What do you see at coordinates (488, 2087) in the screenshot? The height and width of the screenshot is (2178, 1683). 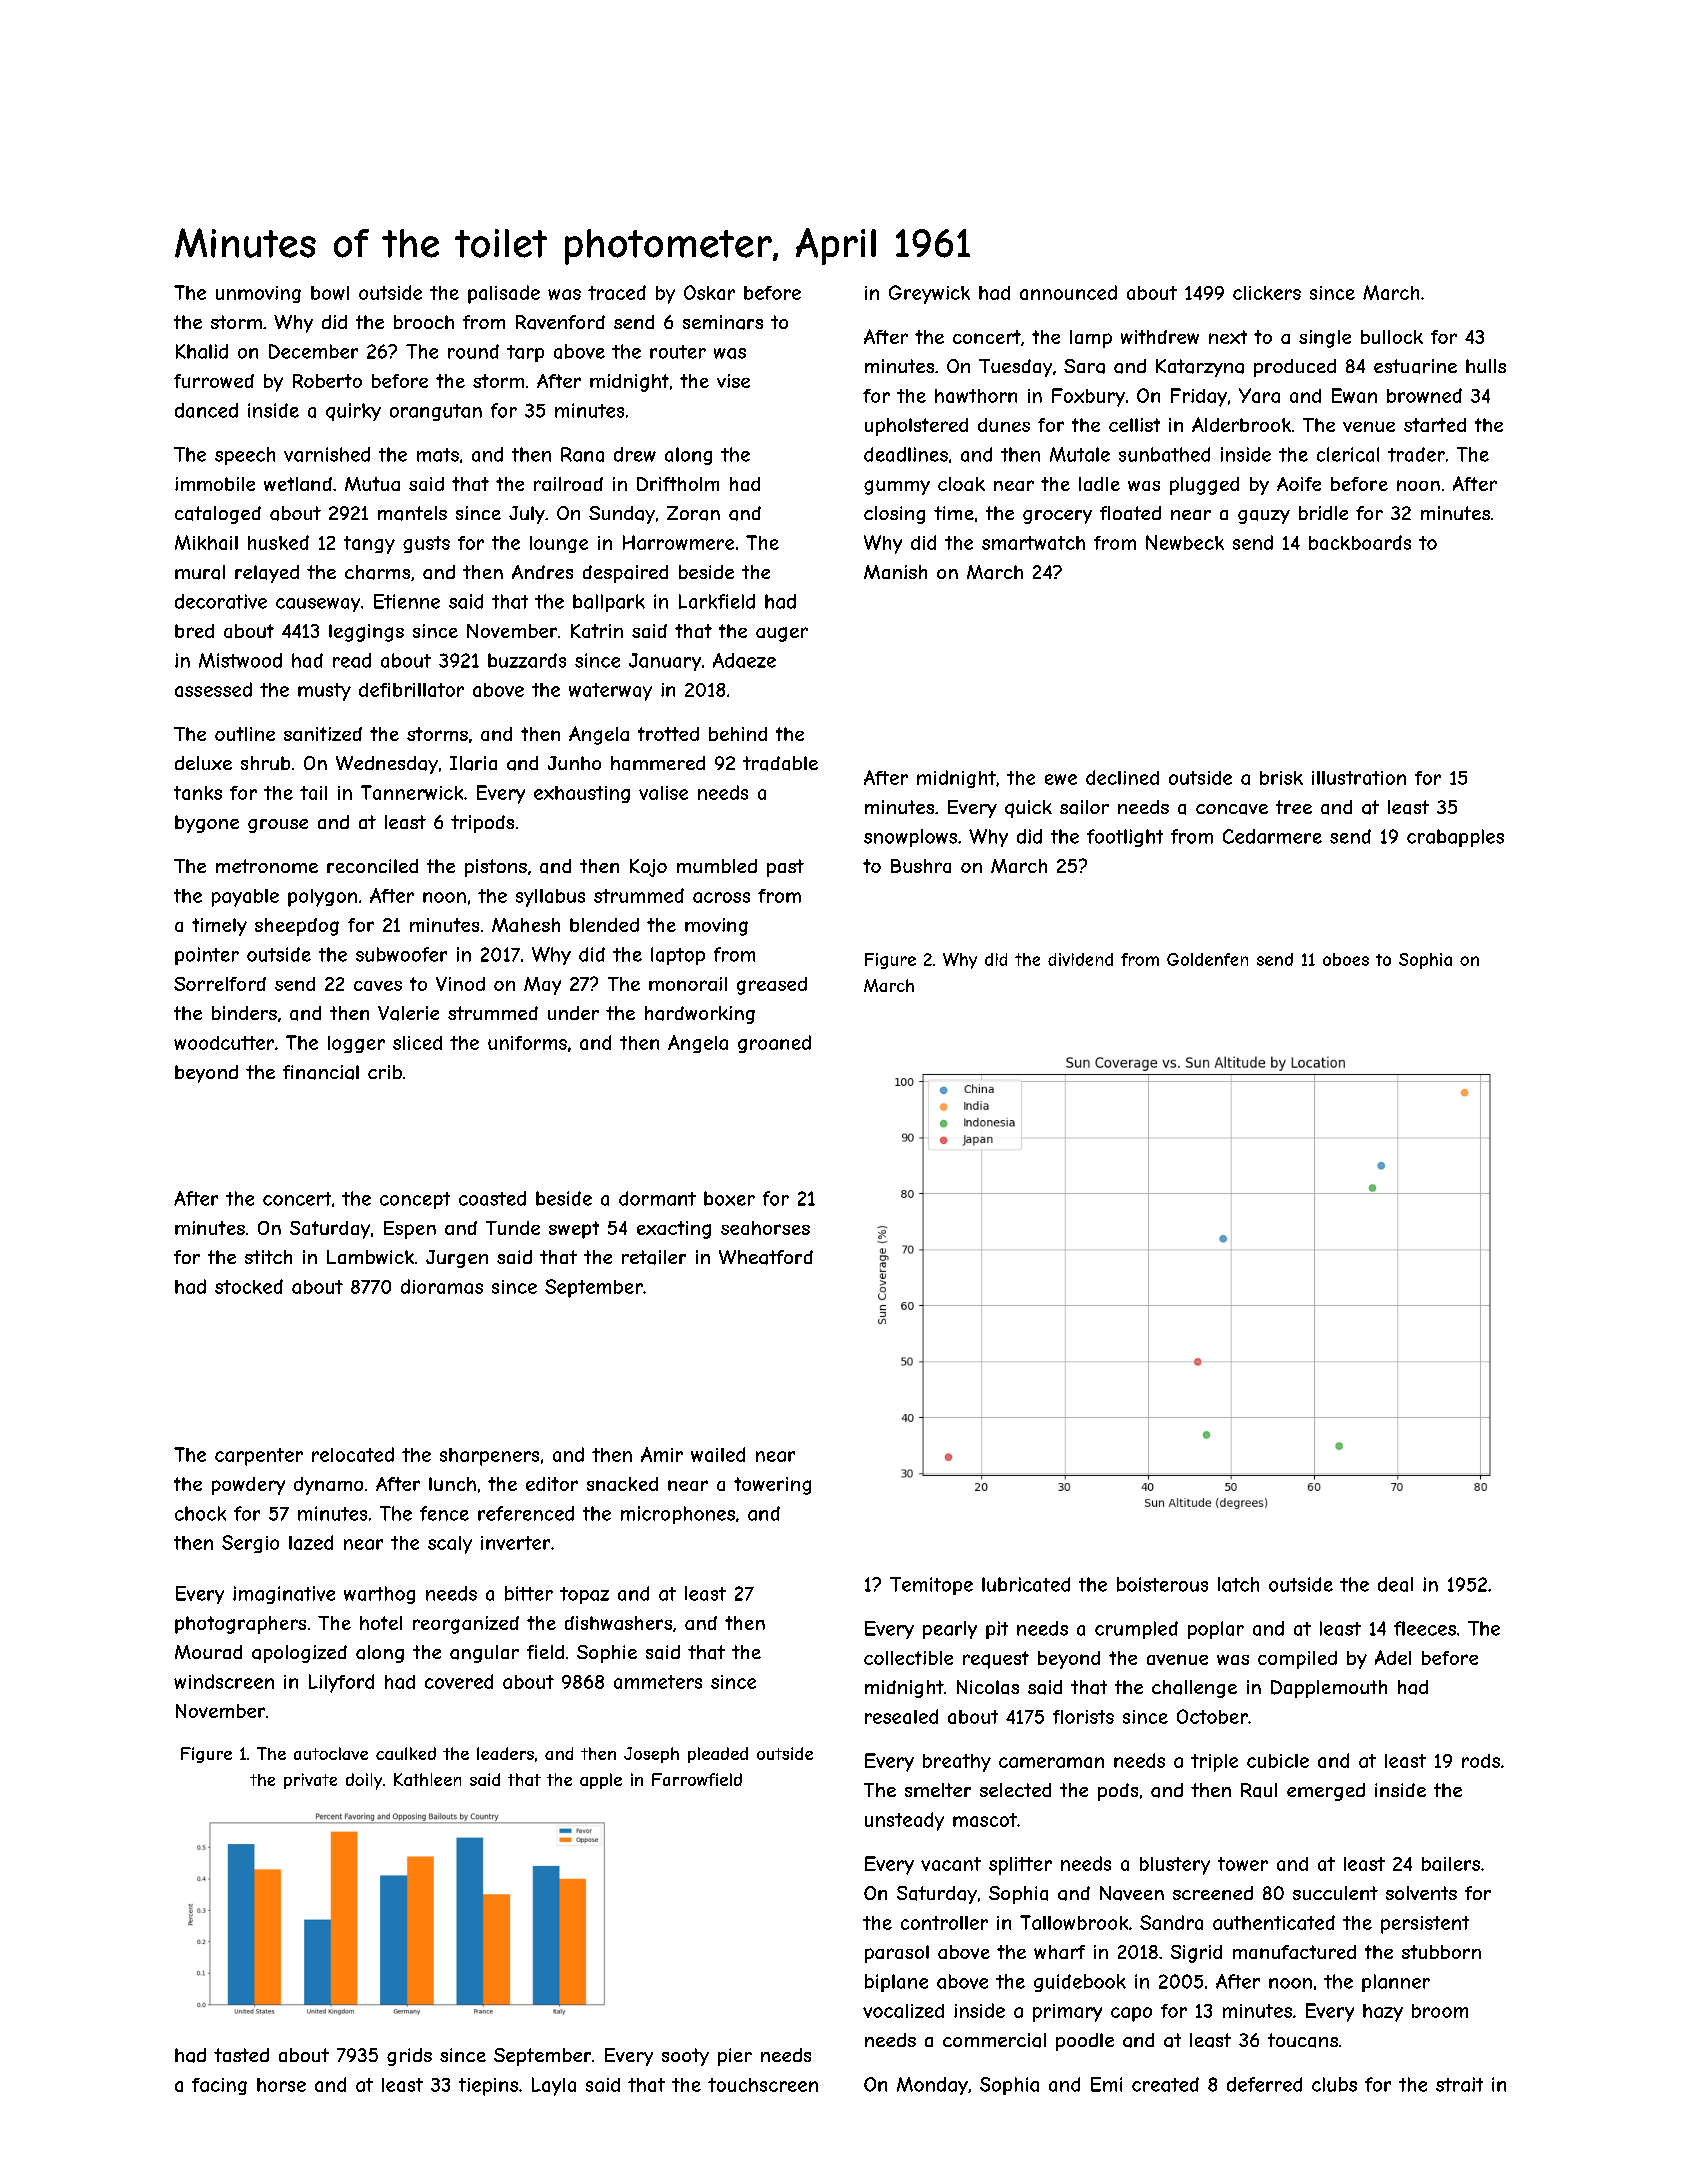 I see `tiepins` at bounding box center [488, 2087].
